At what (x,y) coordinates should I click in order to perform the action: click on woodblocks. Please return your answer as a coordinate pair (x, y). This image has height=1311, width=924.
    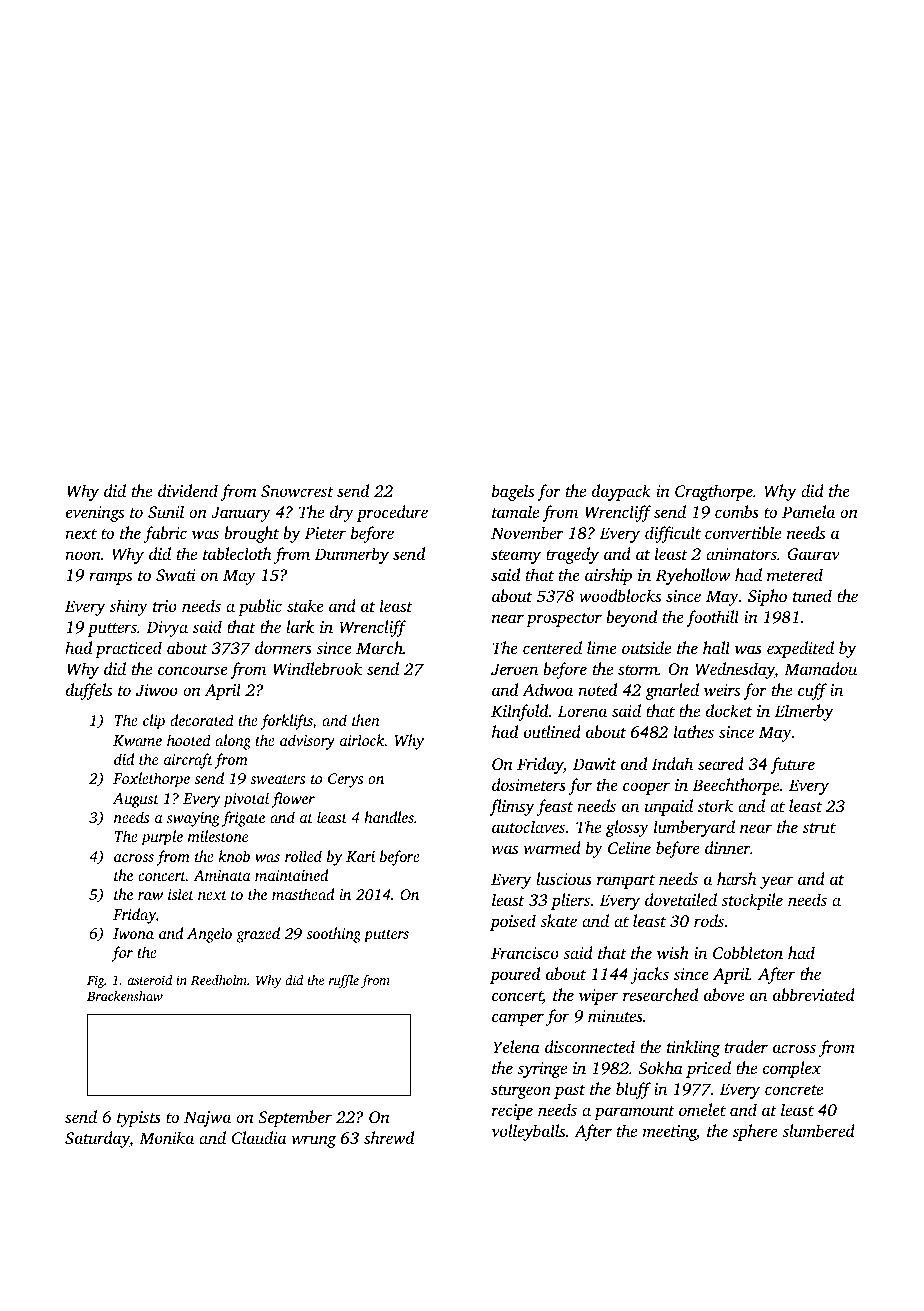
    Looking at the image, I should click on (620, 595).
